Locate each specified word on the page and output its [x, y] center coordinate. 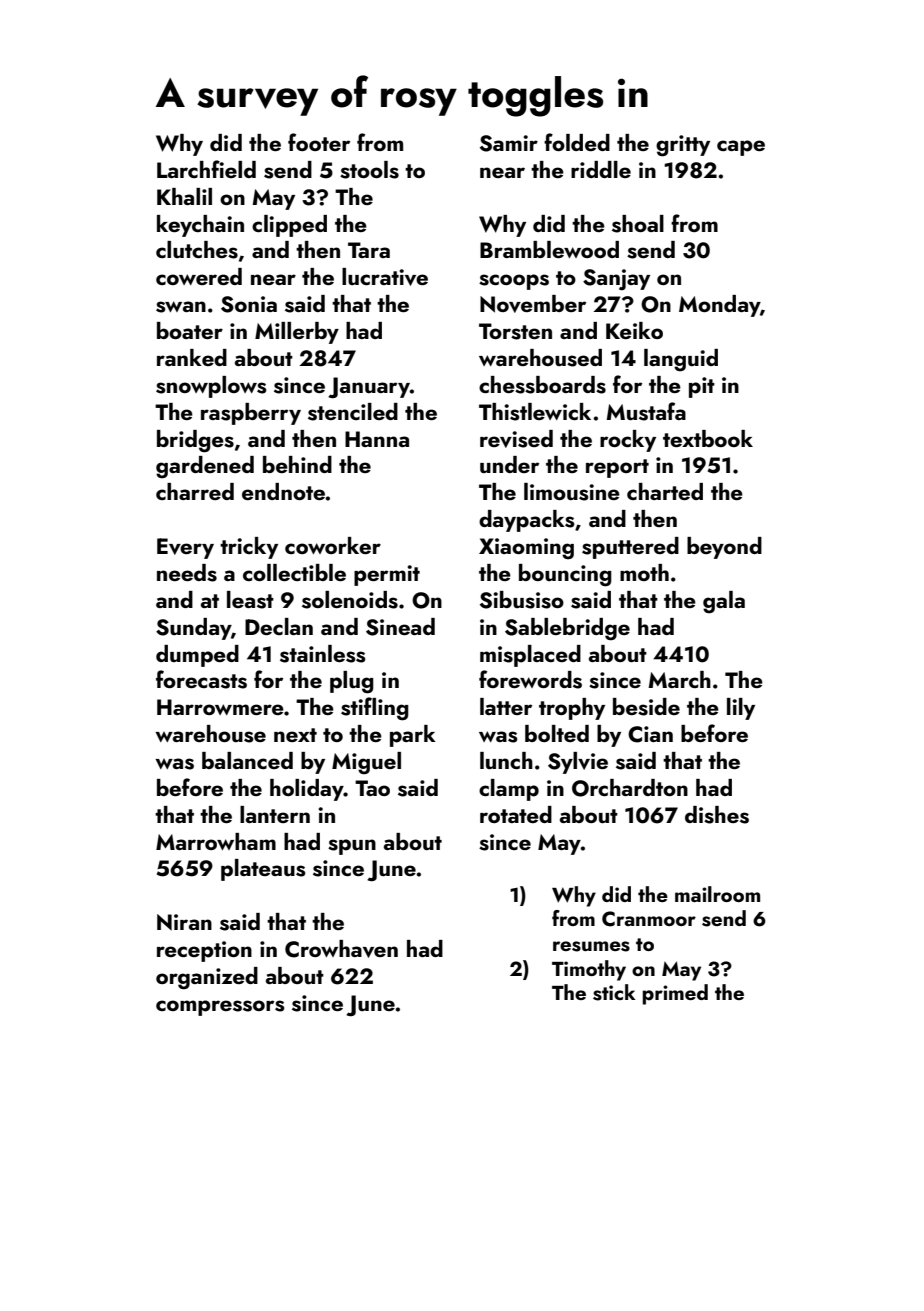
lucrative [385, 277]
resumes [591, 946]
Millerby [297, 333]
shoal [638, 224]
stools [369, 170]
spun [352, 847]
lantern [275, 814]
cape [741, 148]
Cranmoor [649, 919]
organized [207, 978]
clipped [289, 226]
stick [614, 992]
